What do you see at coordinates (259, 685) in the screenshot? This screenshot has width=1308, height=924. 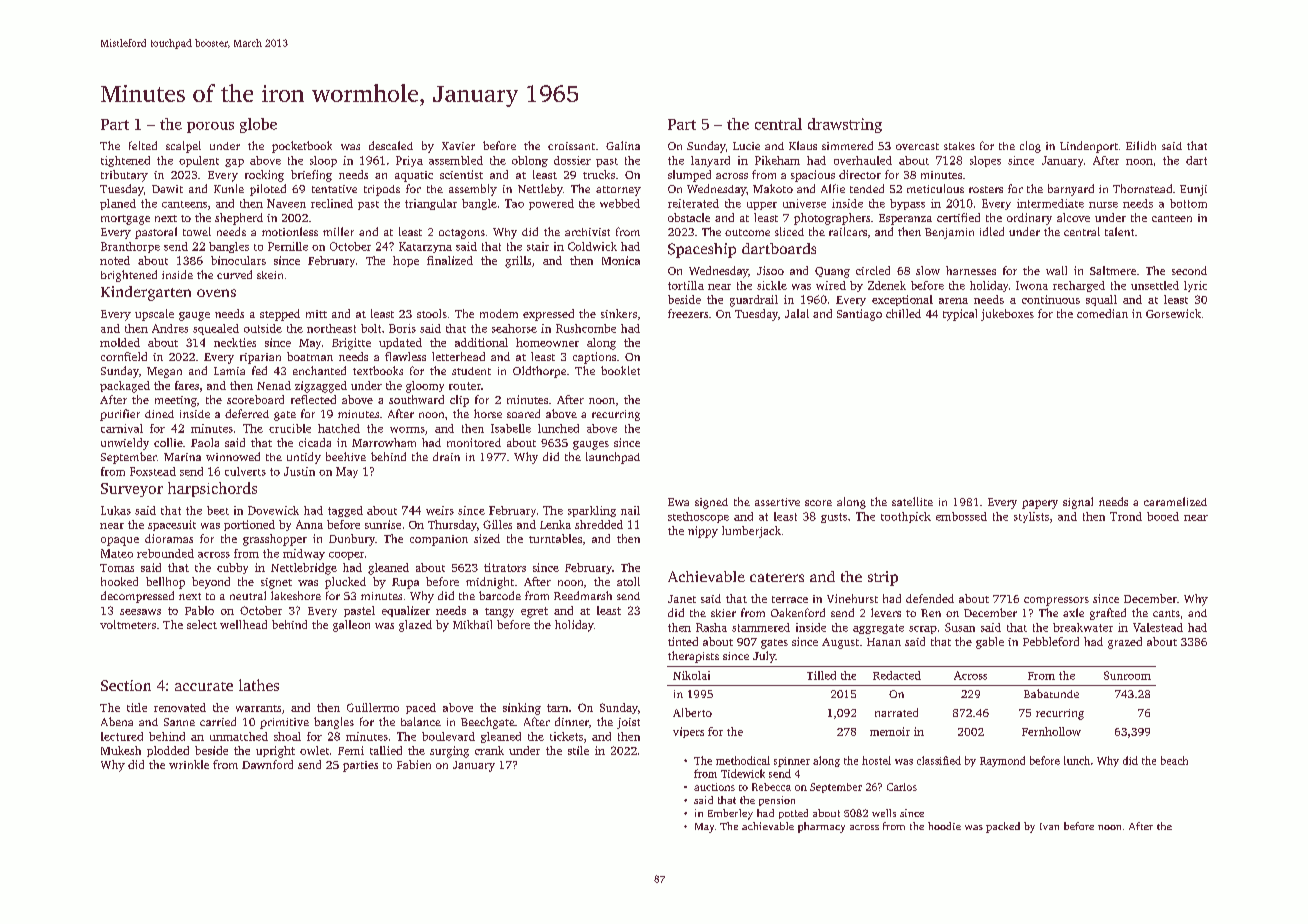 I see `lathes` at bounding box center [259, 685].
